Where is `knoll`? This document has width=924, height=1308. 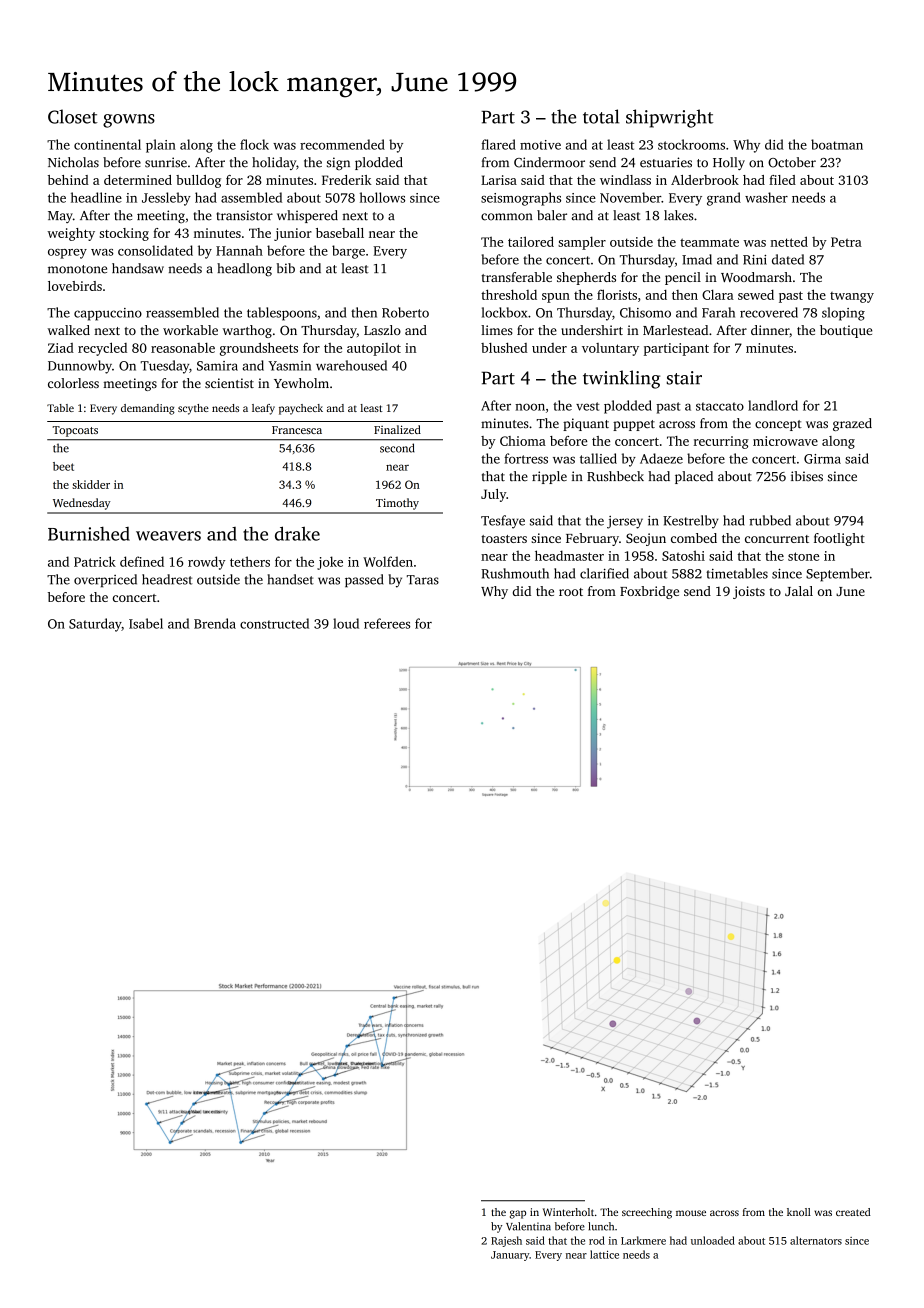 knoll is located at coordinates (799, 1212).
